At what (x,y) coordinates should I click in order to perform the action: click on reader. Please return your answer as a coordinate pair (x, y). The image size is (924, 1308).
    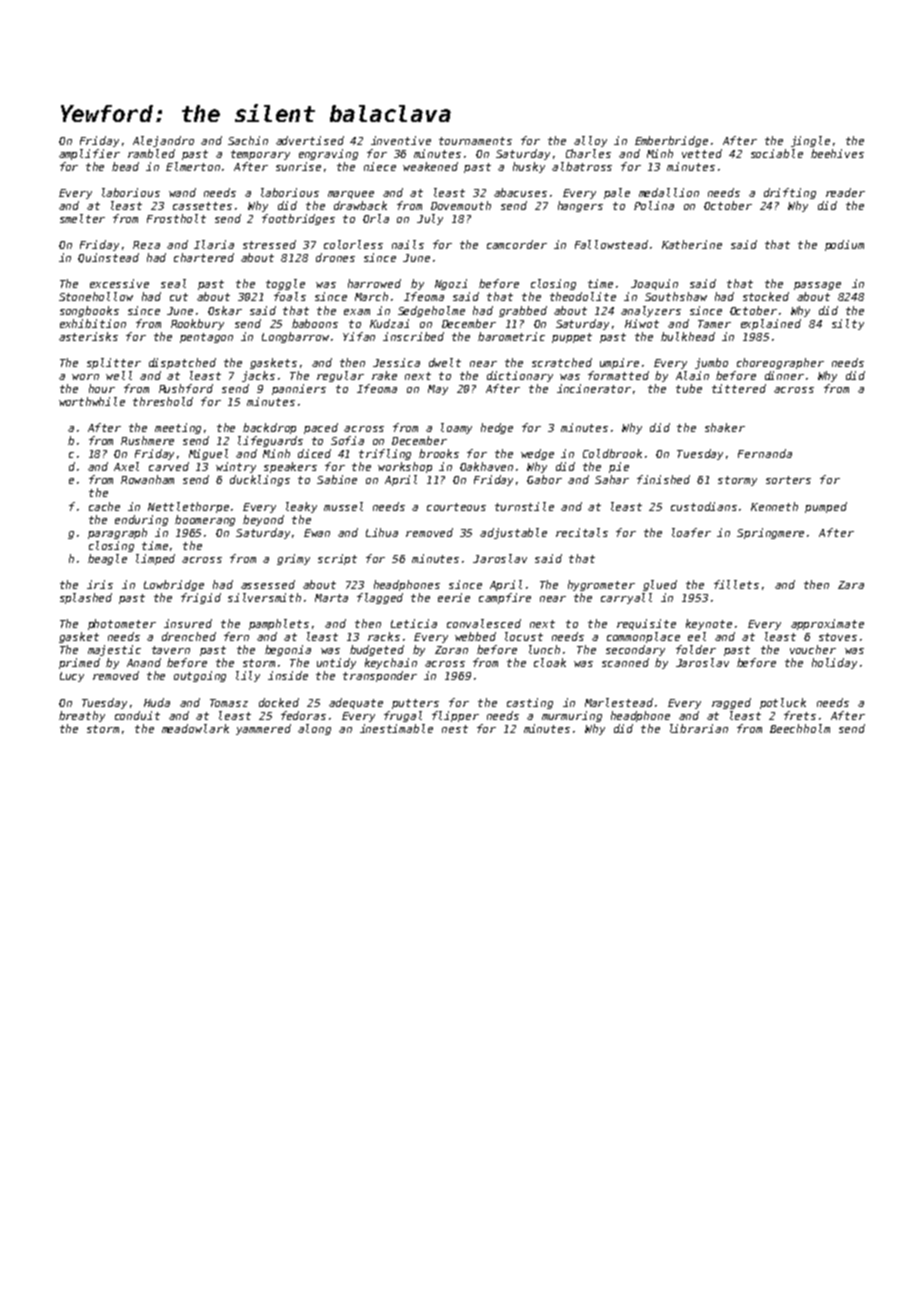
    Looking at the image, I should click on (845, 192).
